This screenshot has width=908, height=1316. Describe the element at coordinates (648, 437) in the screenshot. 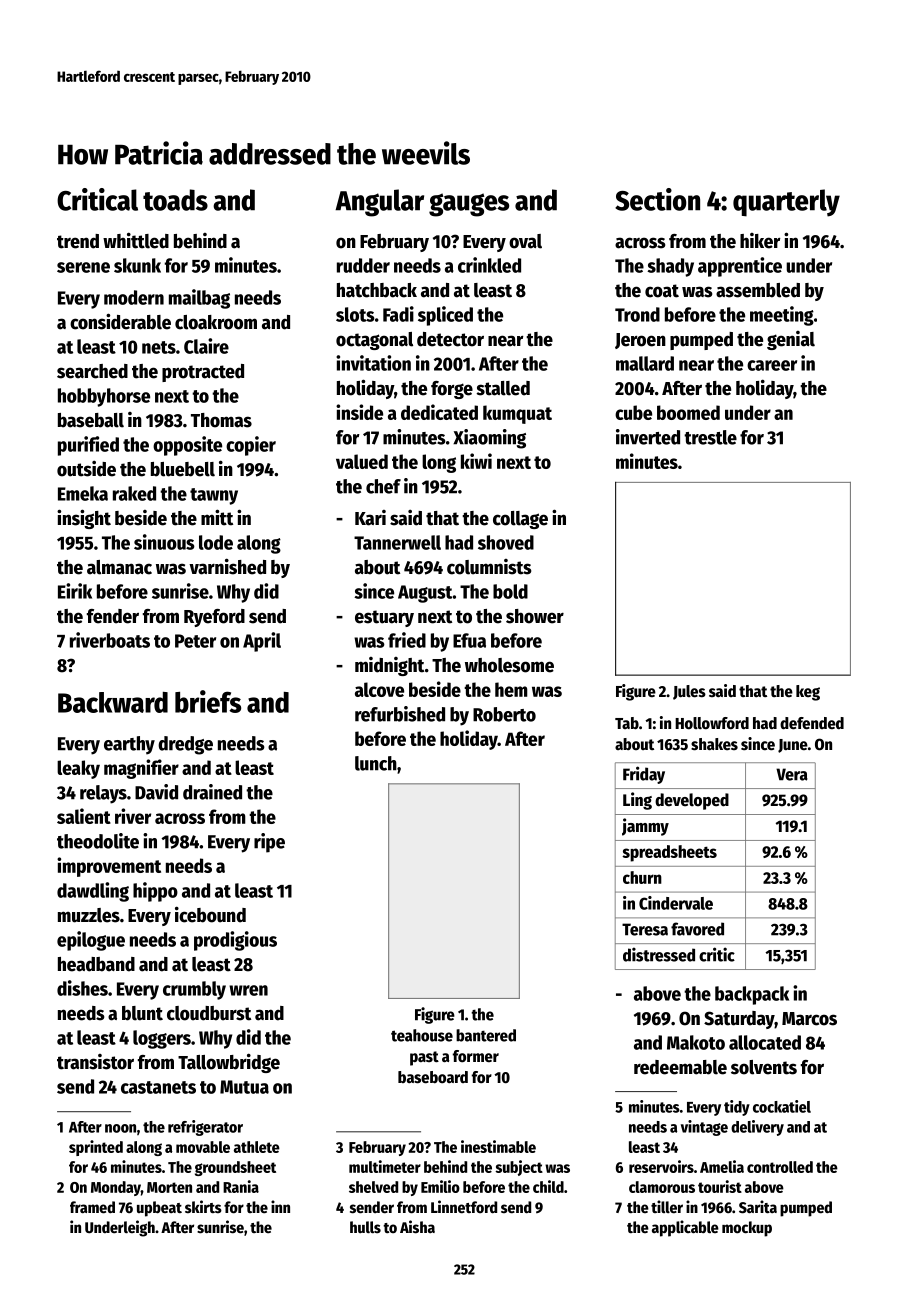

I see `inverted` at that location.
